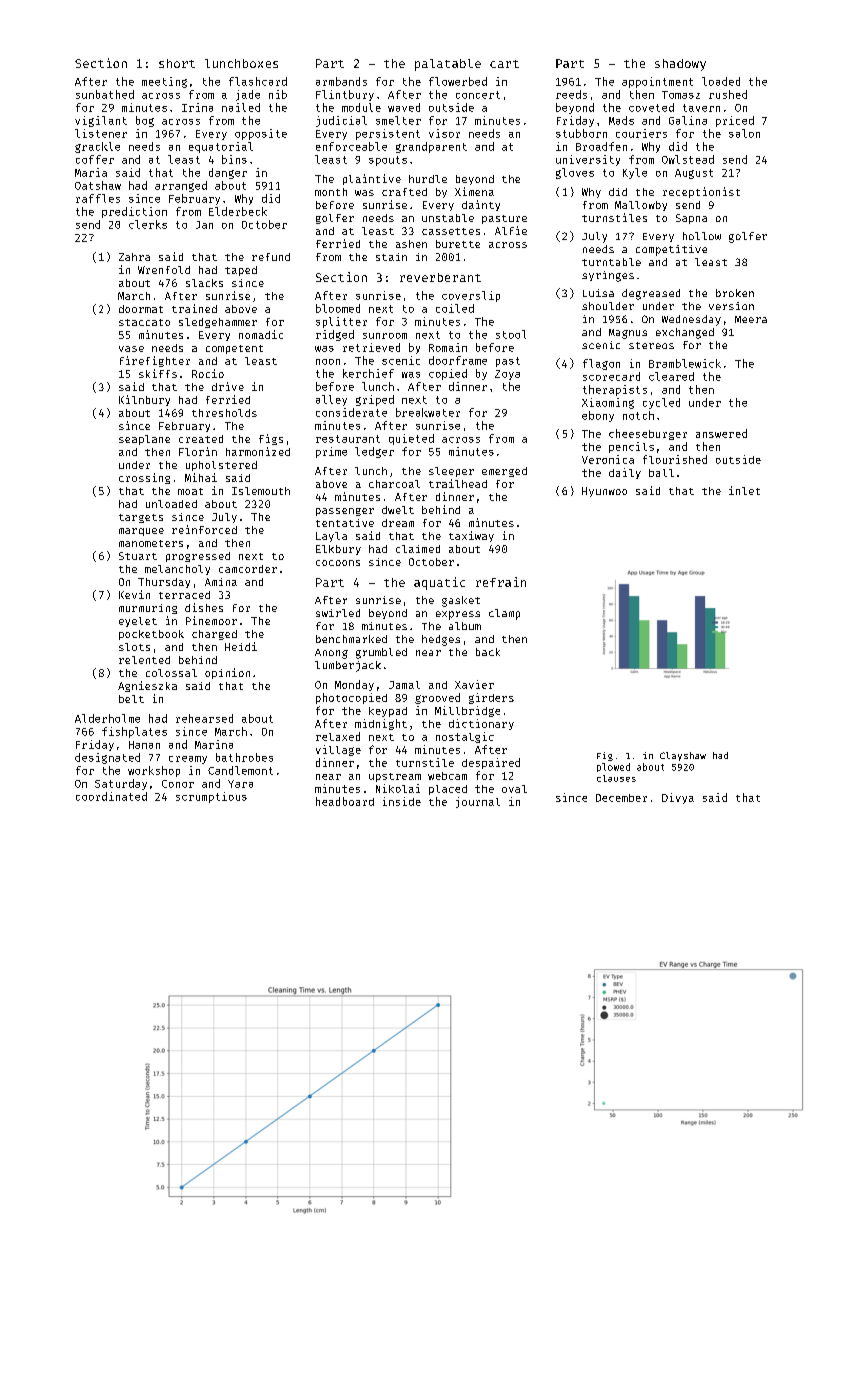 The width and height of the screenshot is (849, 1400). I want to click on bog, so click(145, 121).
